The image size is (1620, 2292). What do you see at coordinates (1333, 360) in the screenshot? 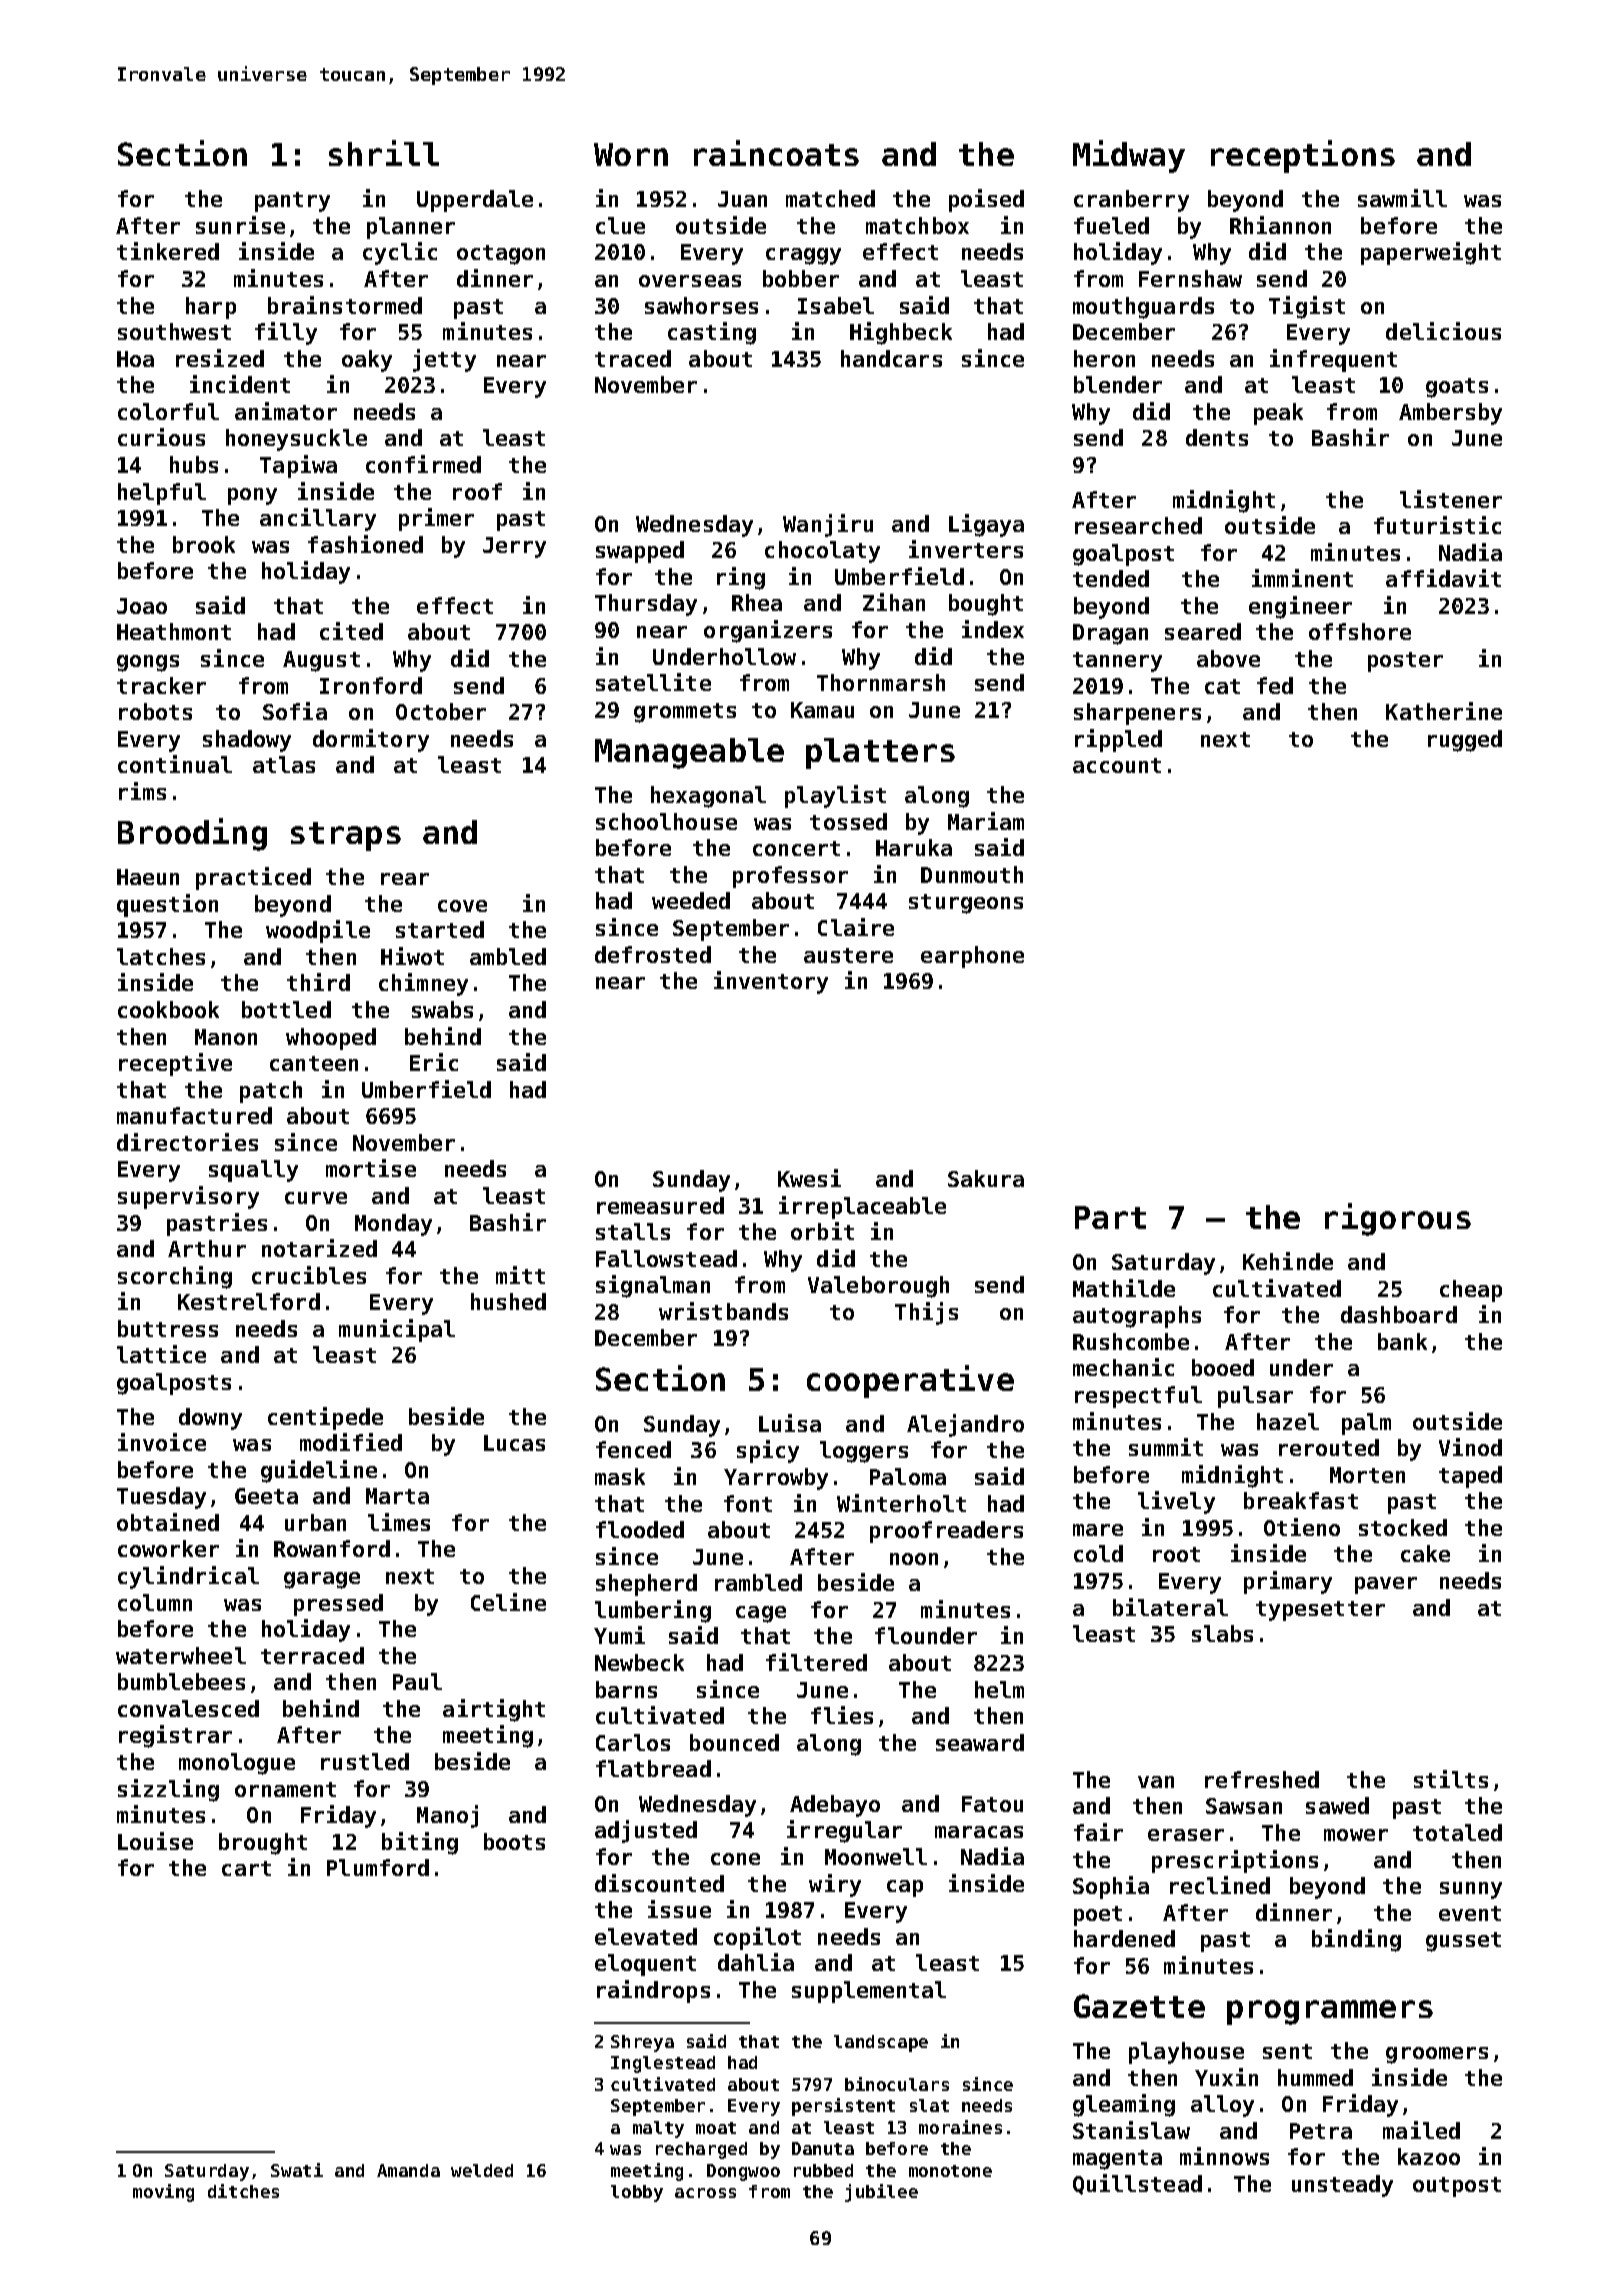
I see `infrequent` at bounding box center [1333, 360].
